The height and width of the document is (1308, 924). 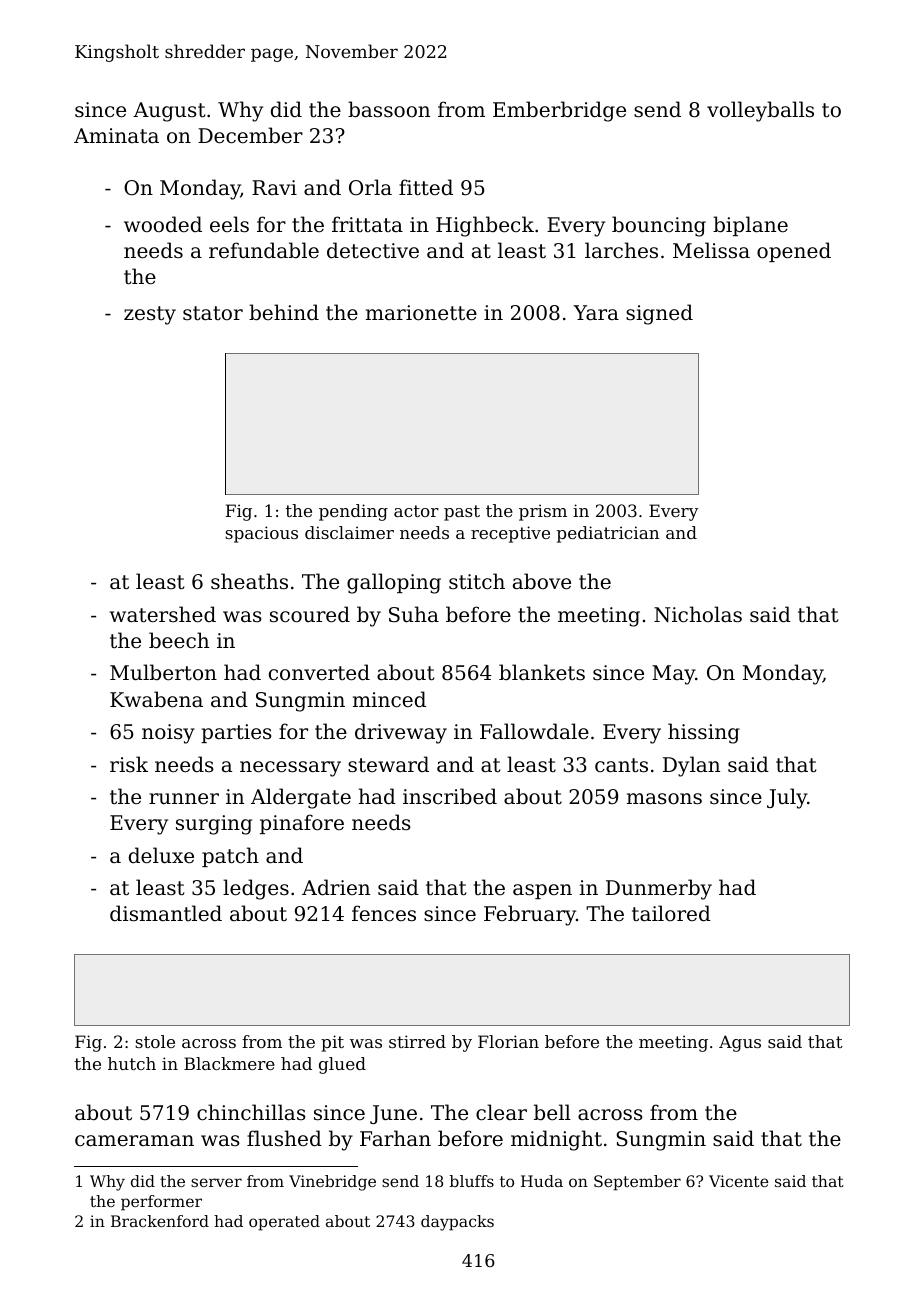 I want to click on stator, so click(x=213, y=313).
